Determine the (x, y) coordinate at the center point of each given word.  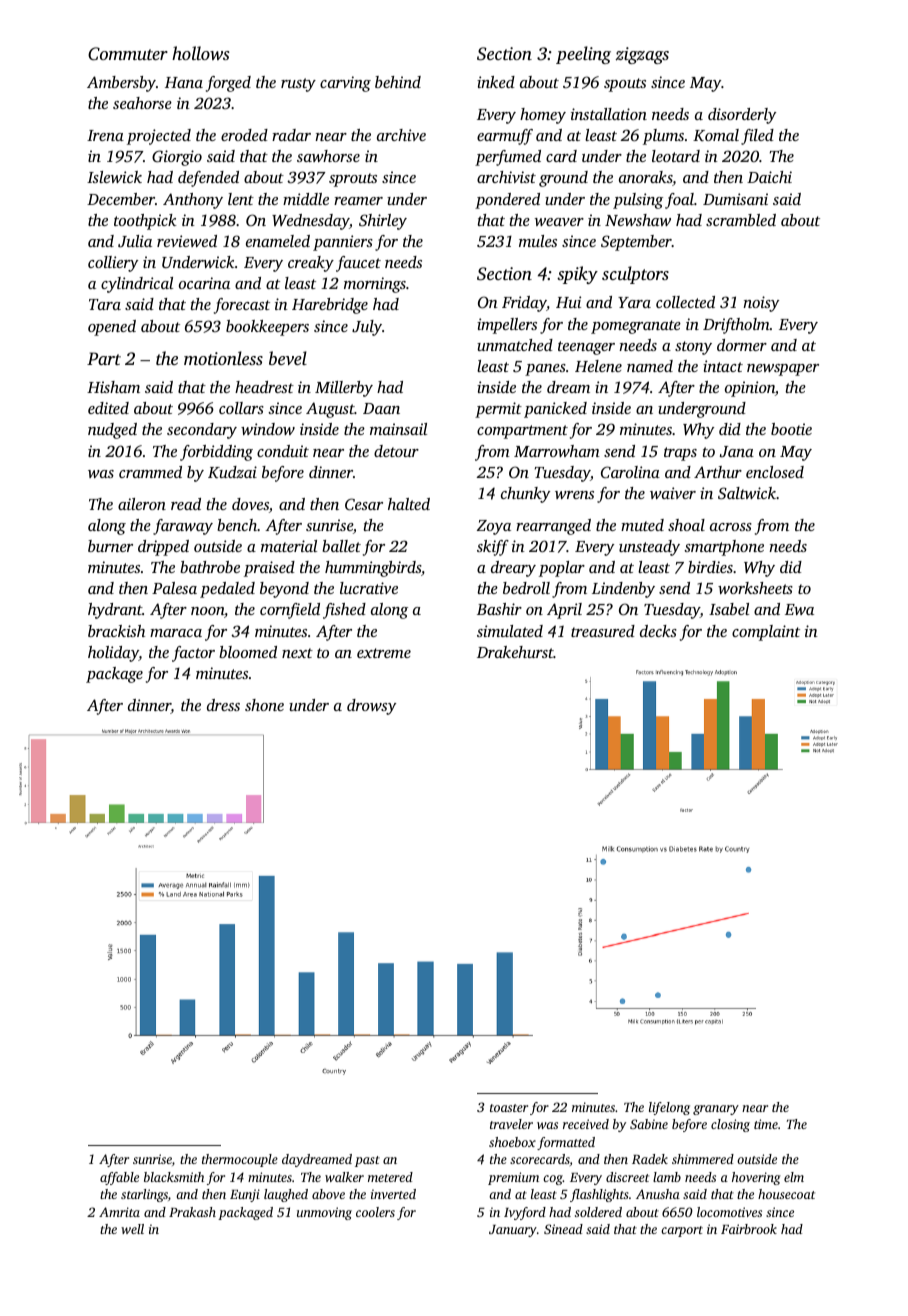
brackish (116, 631)
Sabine (649, 1124)
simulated (510, 631)
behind (398, 82)
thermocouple (240, 1160)
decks (658, 631)
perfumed (508, 158)
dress (223, 705)
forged (228, 84)
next (297, 653)
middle (306, 199)
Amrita (119, 1212)
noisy (761, 304)
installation (609, 114)
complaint (766, 633)
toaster (509, 1108)
